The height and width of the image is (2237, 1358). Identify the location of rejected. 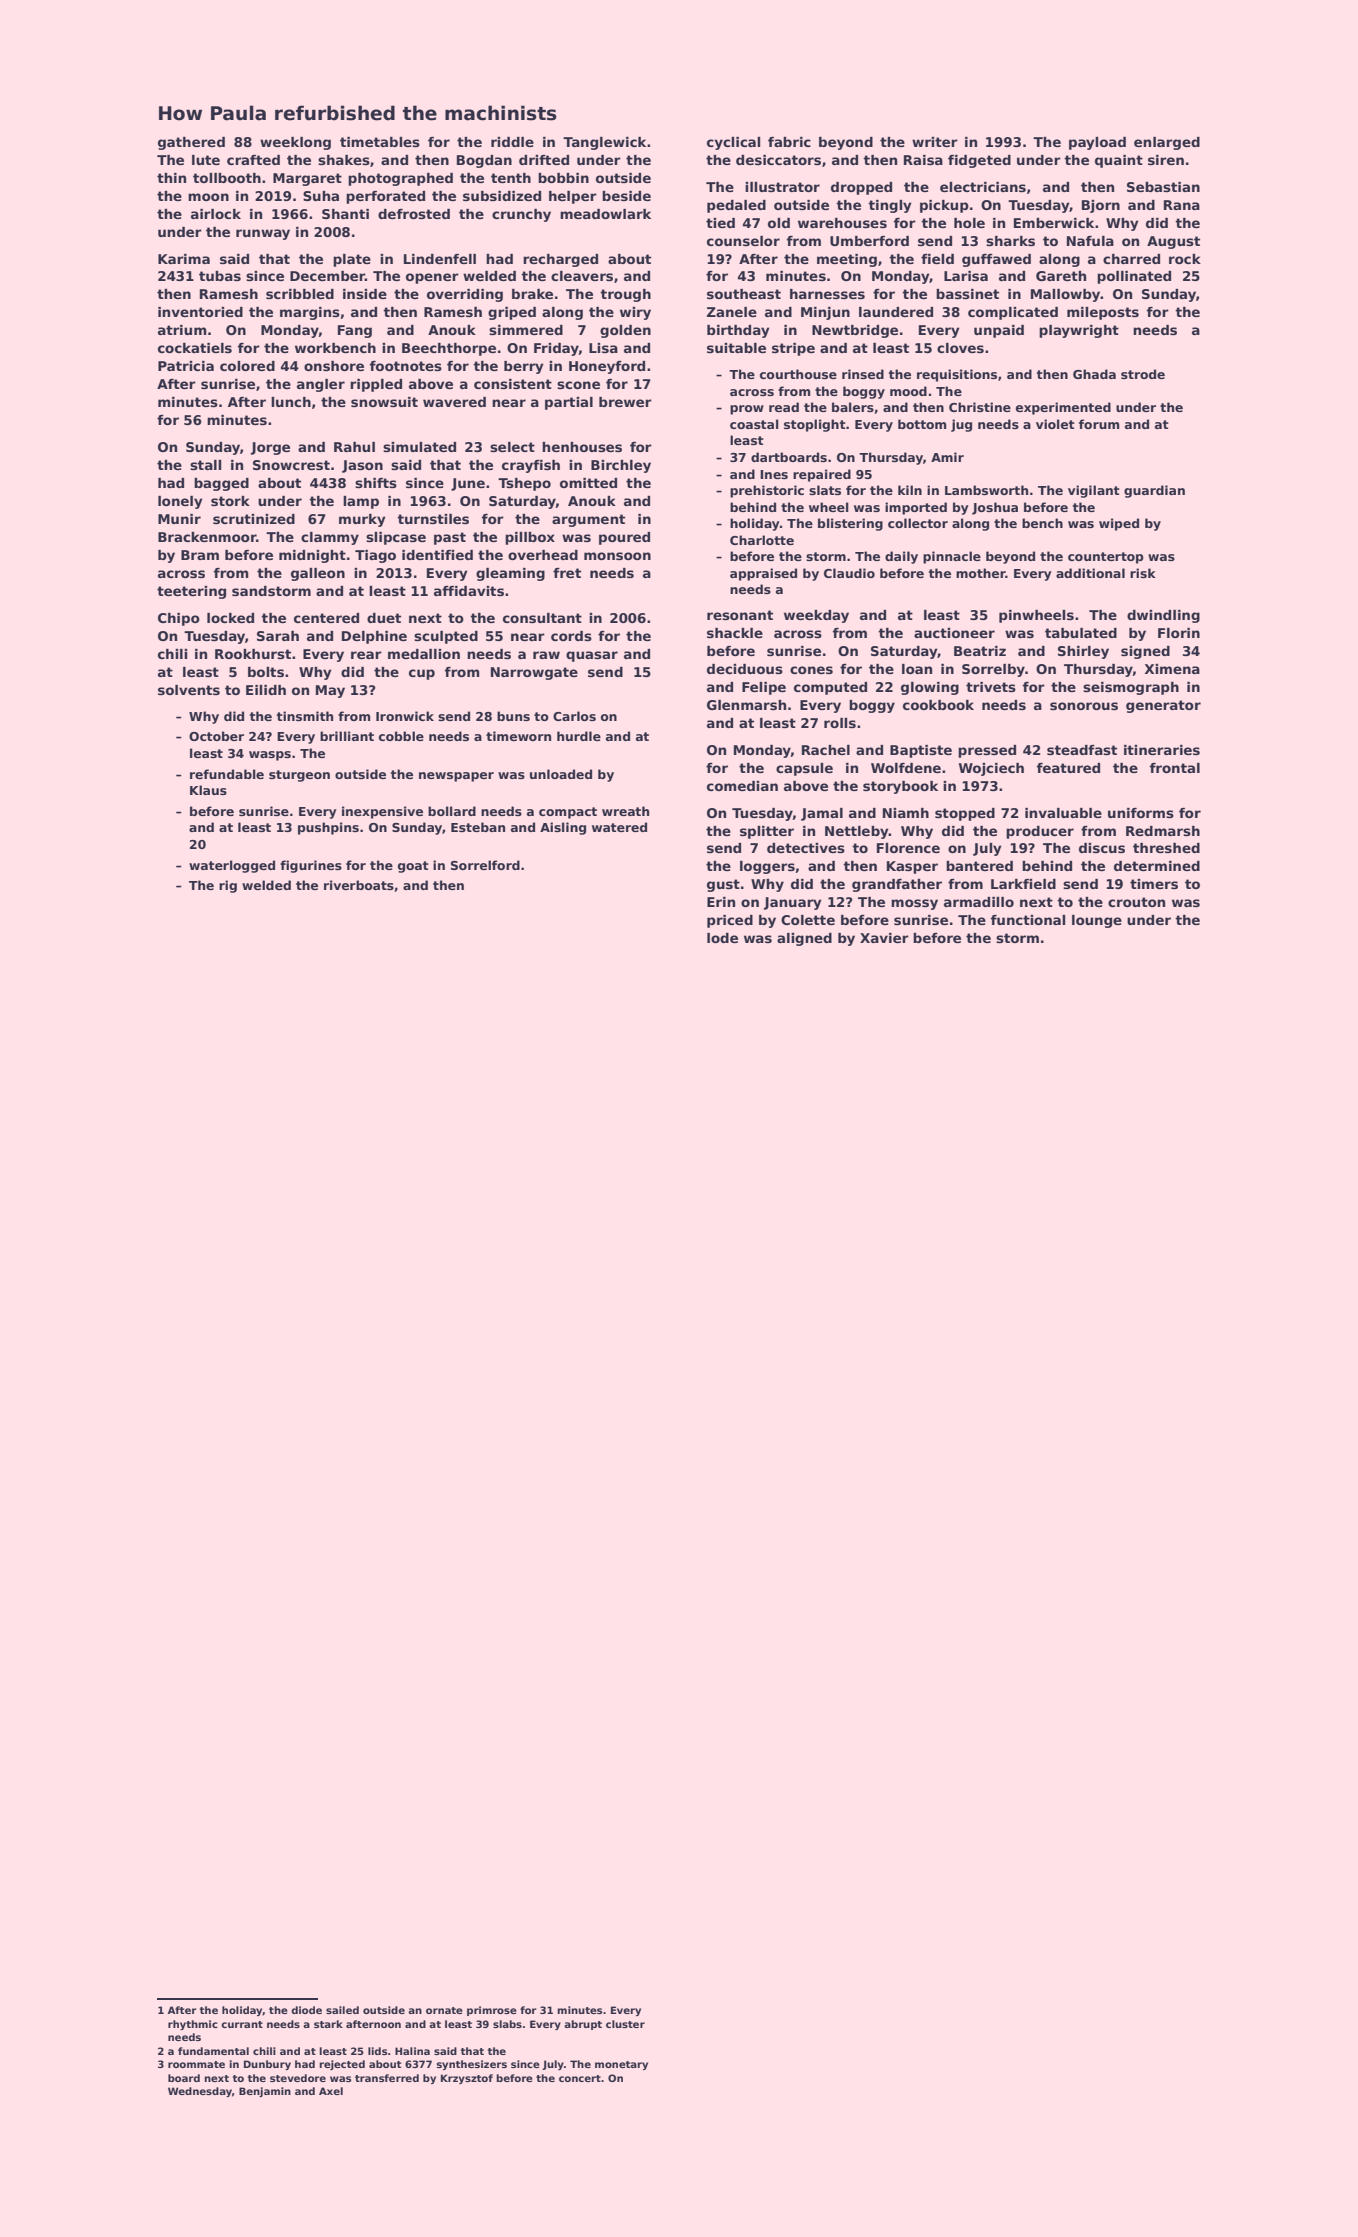
(342, 2065).
